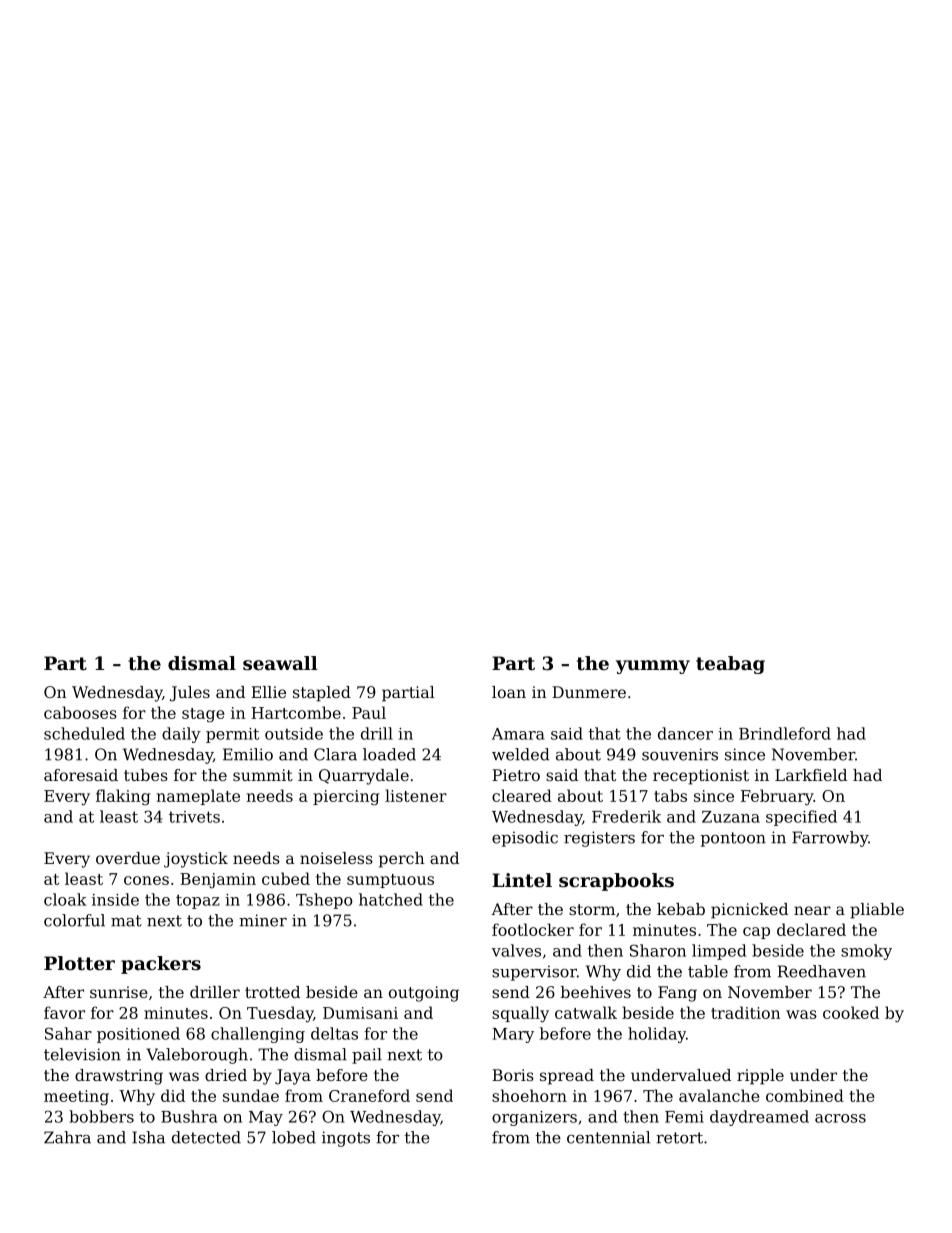 This page has height=1233, width=952. I want to click on Lintel, so click(522, 880).
